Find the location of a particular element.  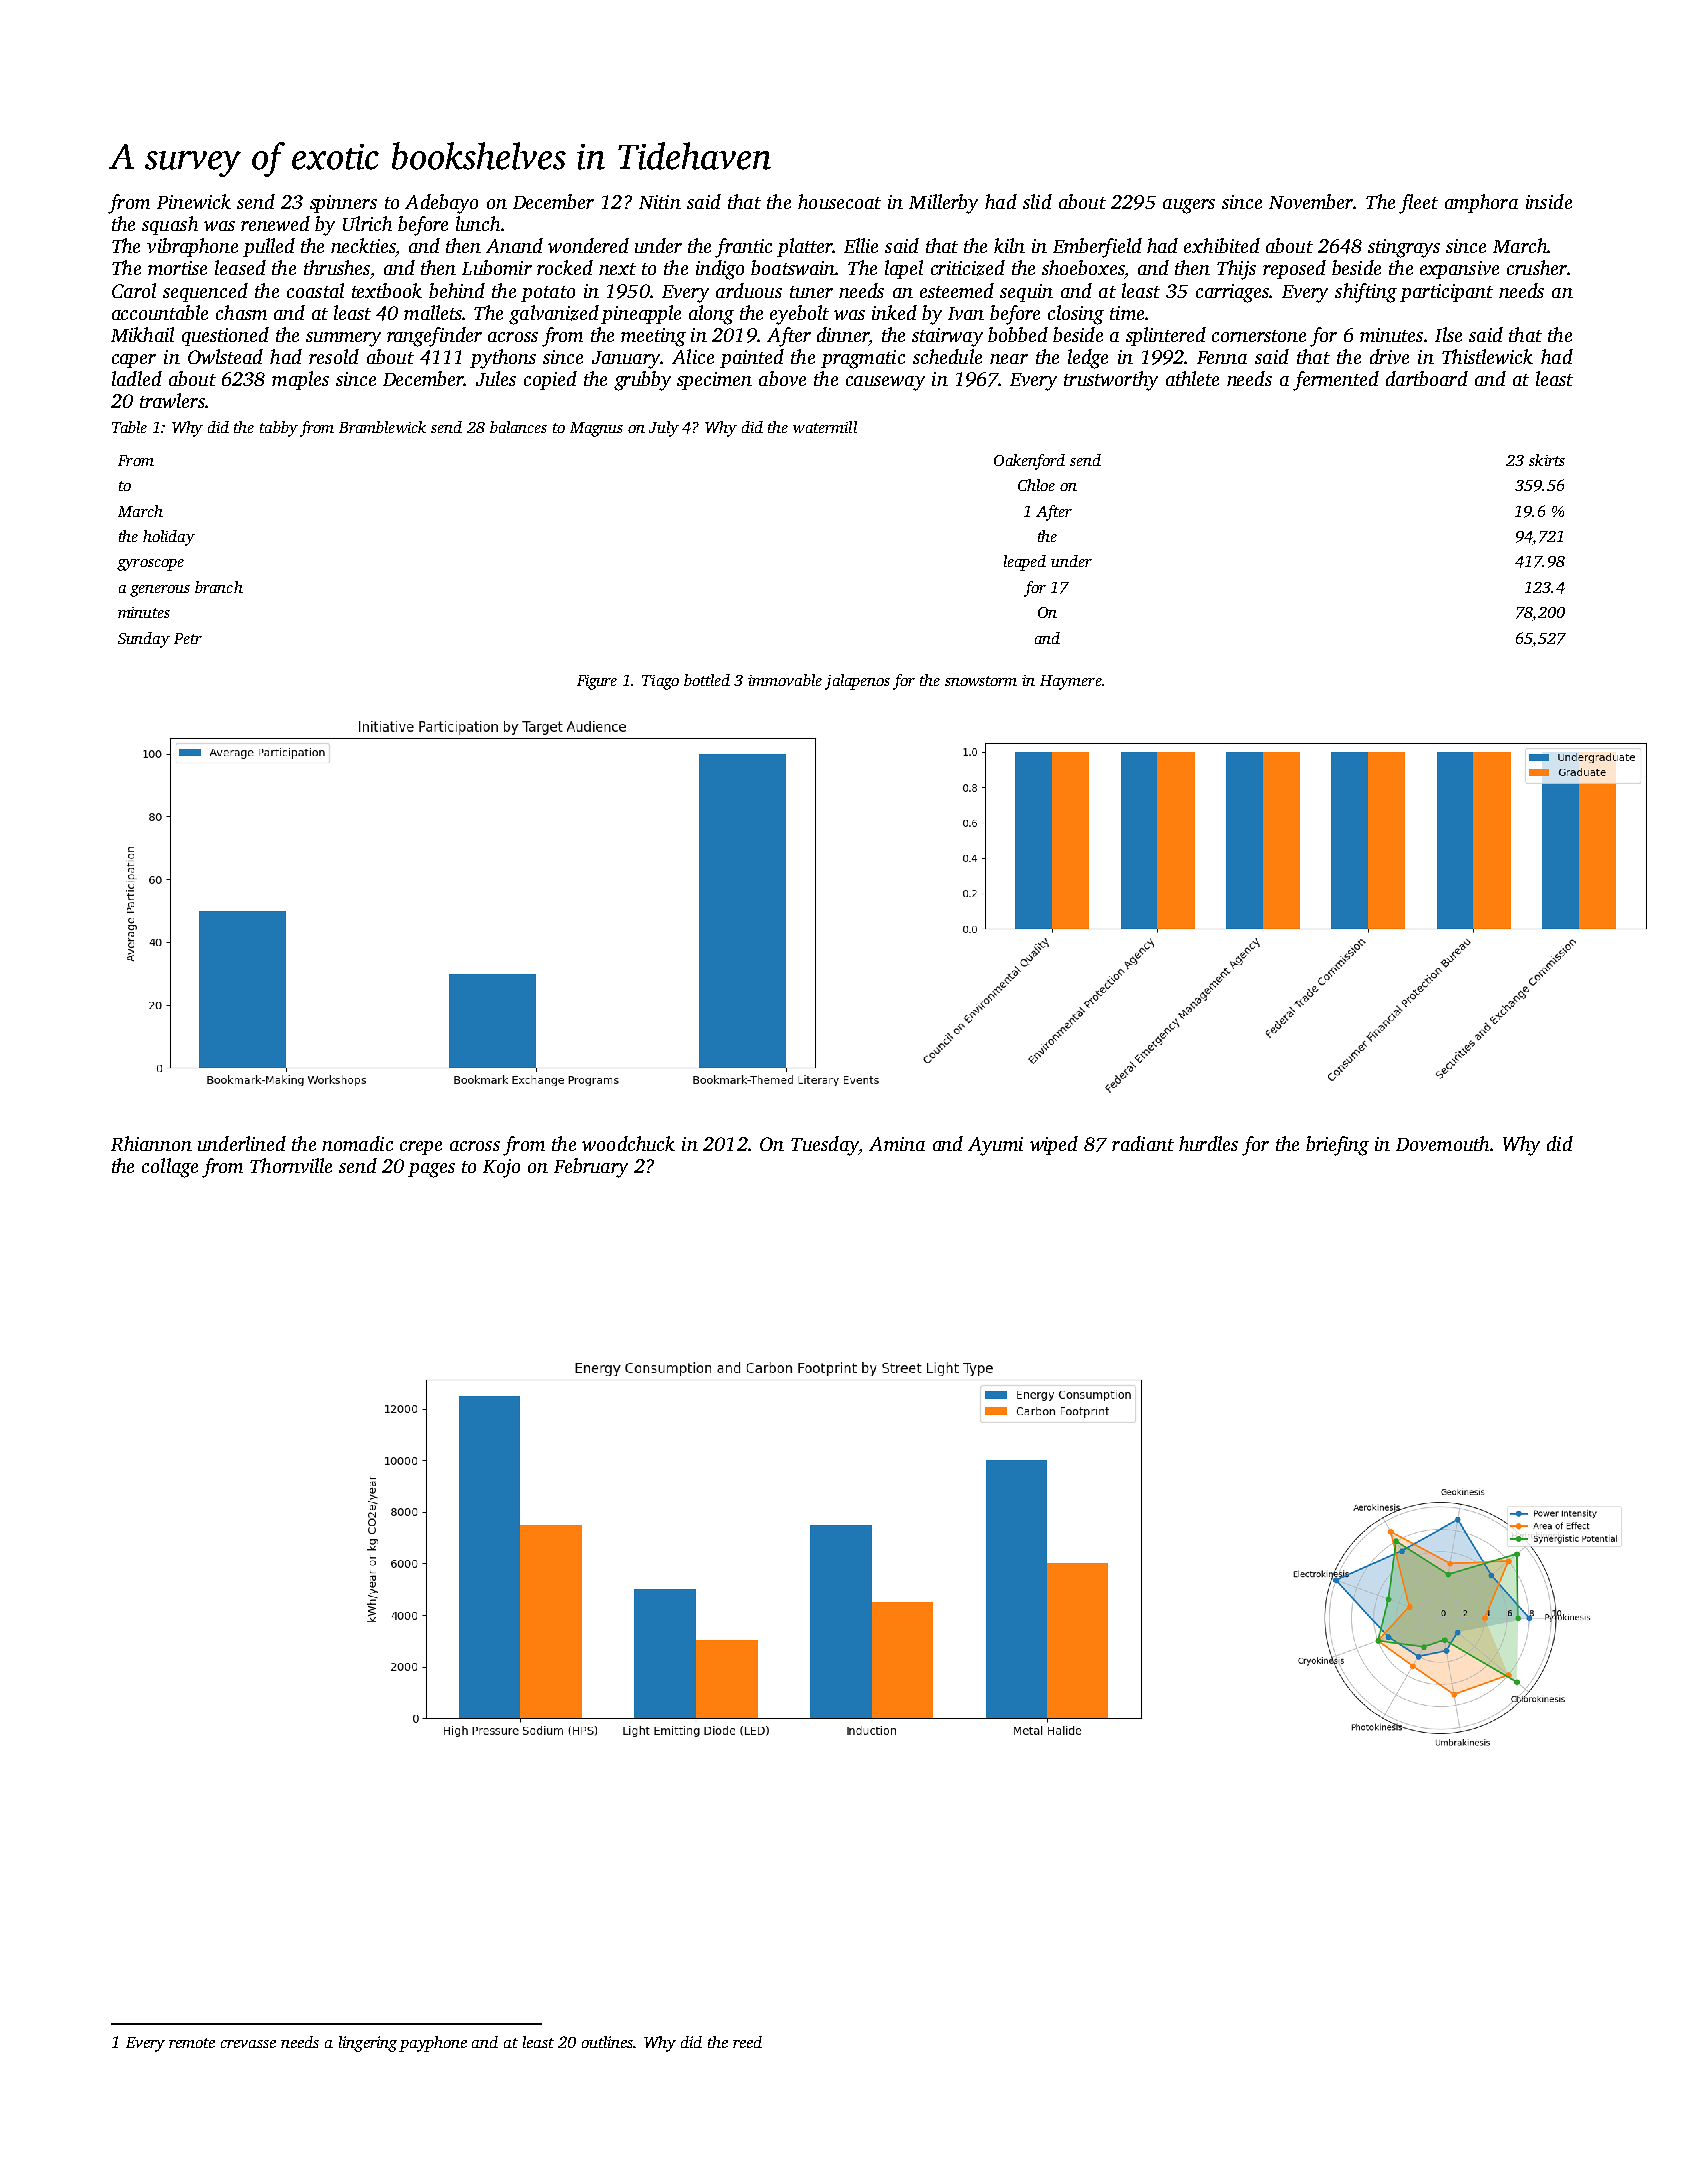

augers is located at coordinates (1189, 206).
